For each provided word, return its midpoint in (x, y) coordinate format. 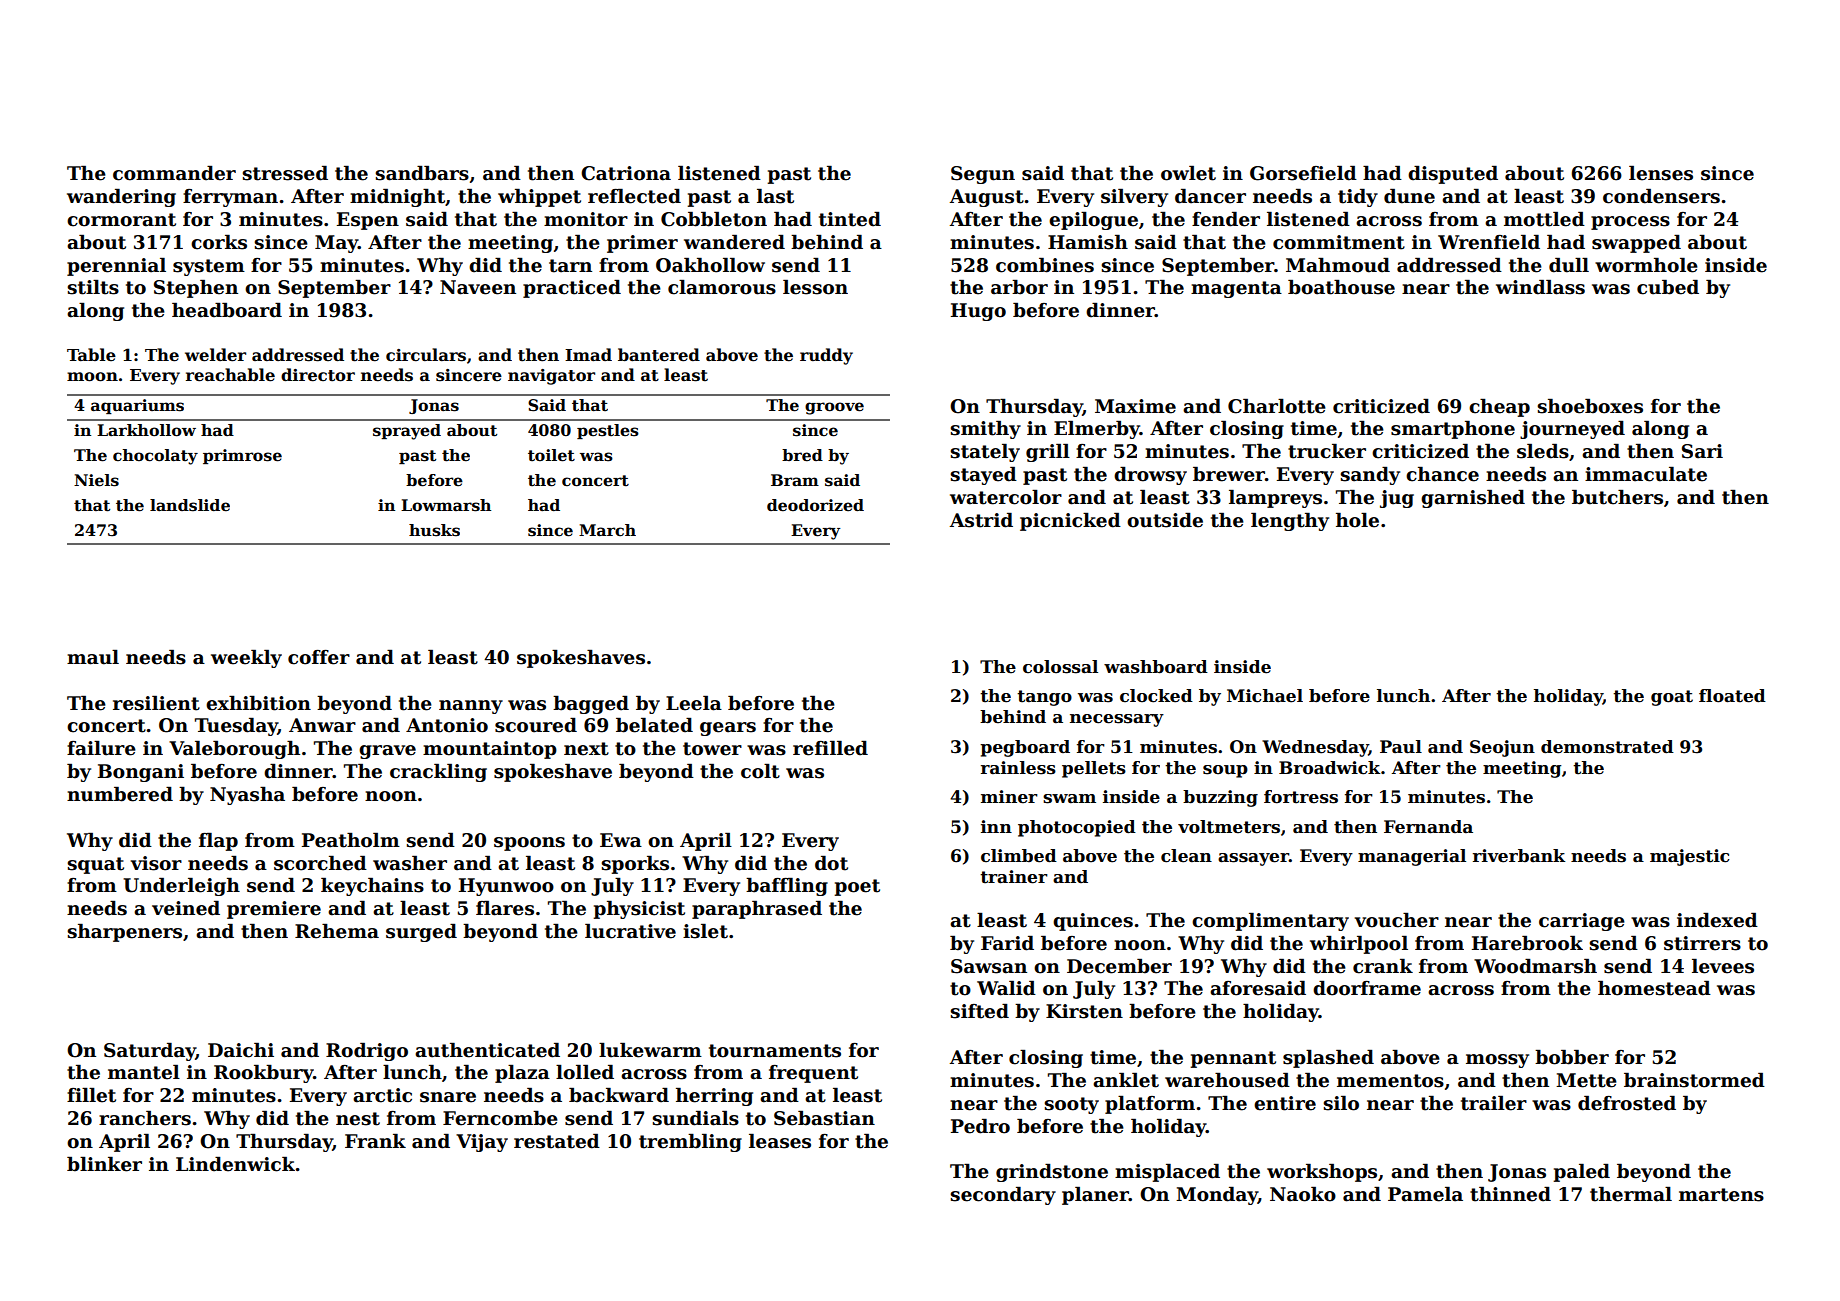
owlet (1188, 173)
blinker (104, 1164)
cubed (1668, 287)
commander (174, 173)
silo (1341, 1103)
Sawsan (989, 966)
